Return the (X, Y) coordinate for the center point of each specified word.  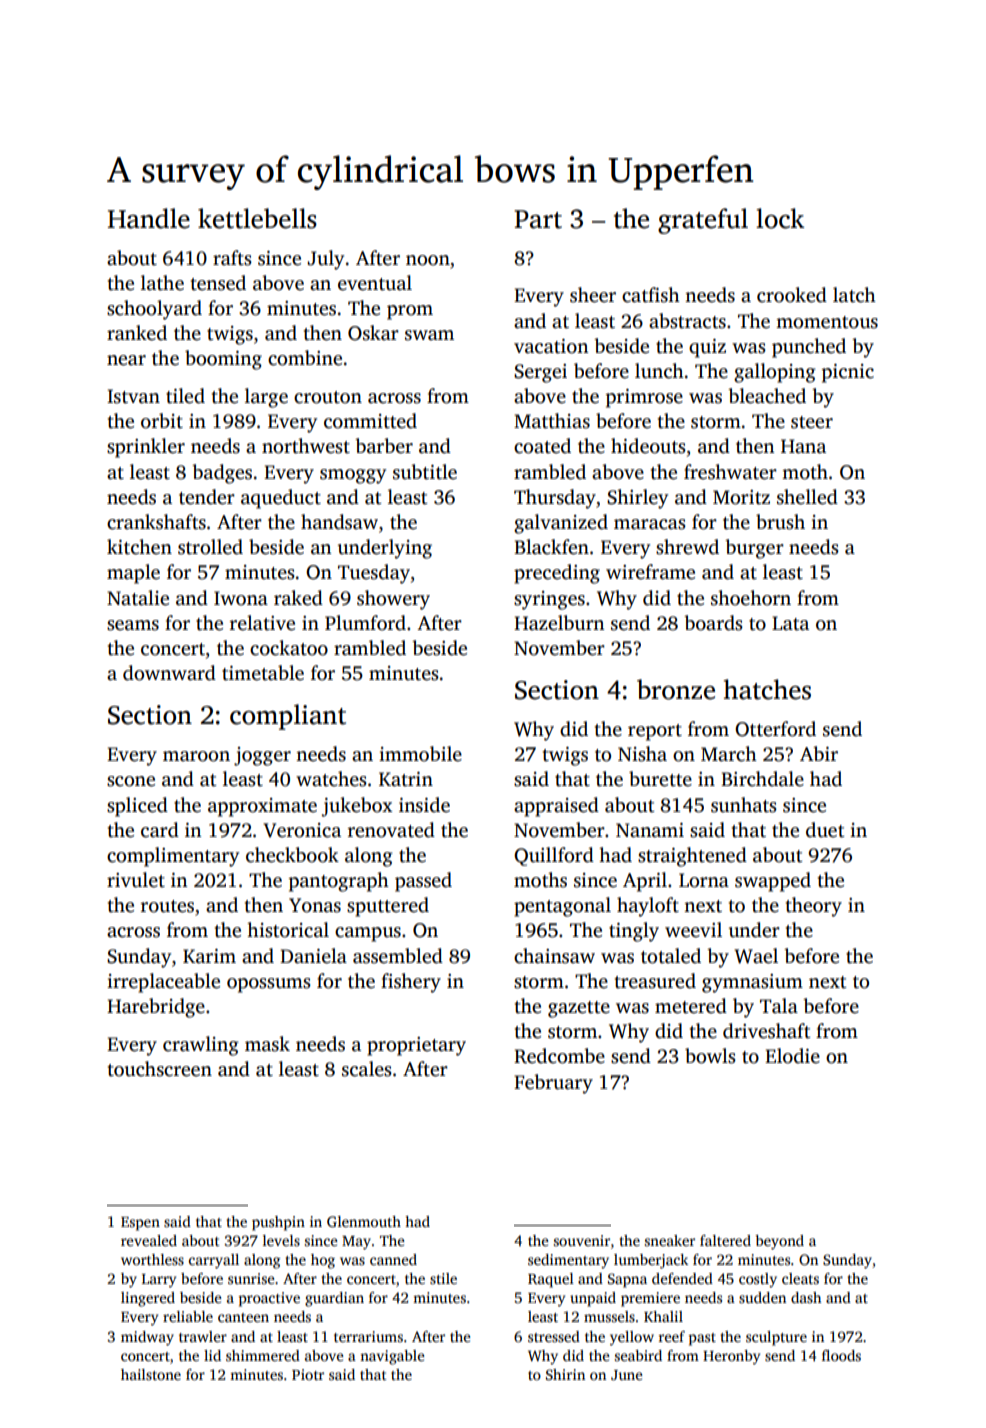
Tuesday (374, 574)
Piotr (308, 1374)
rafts (232, 258)
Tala (779, 1005)
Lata (790, 623)
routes (167, 906)
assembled (398, 956)
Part (538, 219)
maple (133, 574)
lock (780, 218)
